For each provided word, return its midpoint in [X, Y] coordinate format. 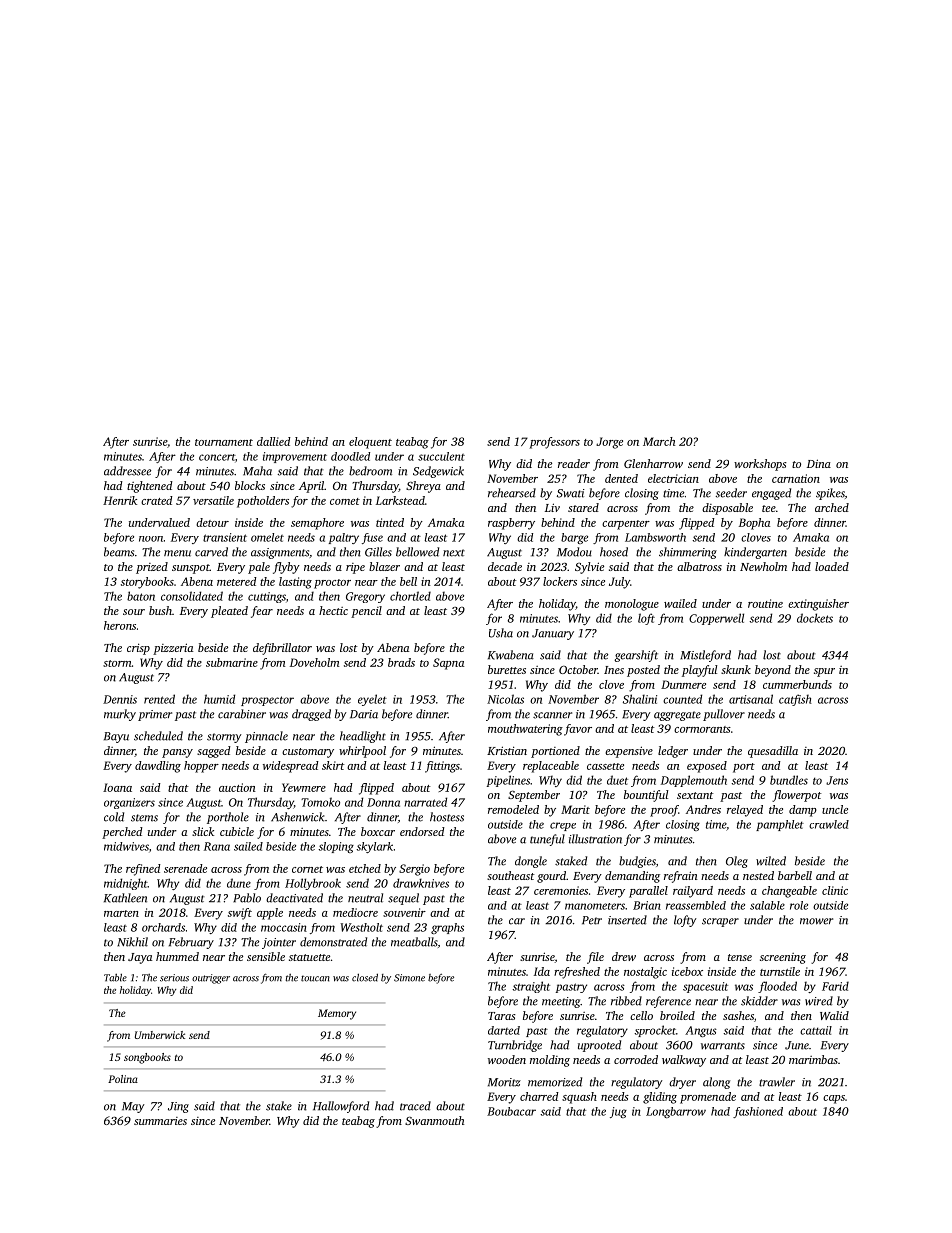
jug [618, 1112]
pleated [229, 612]
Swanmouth [434, 1120]
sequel [403, 899]
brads [401, 662]
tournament [224, 442]
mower [816, 921]
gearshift [636, 656]
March [659, 441]
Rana [217, 846]
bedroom [370, 471]
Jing [178, 1107]
